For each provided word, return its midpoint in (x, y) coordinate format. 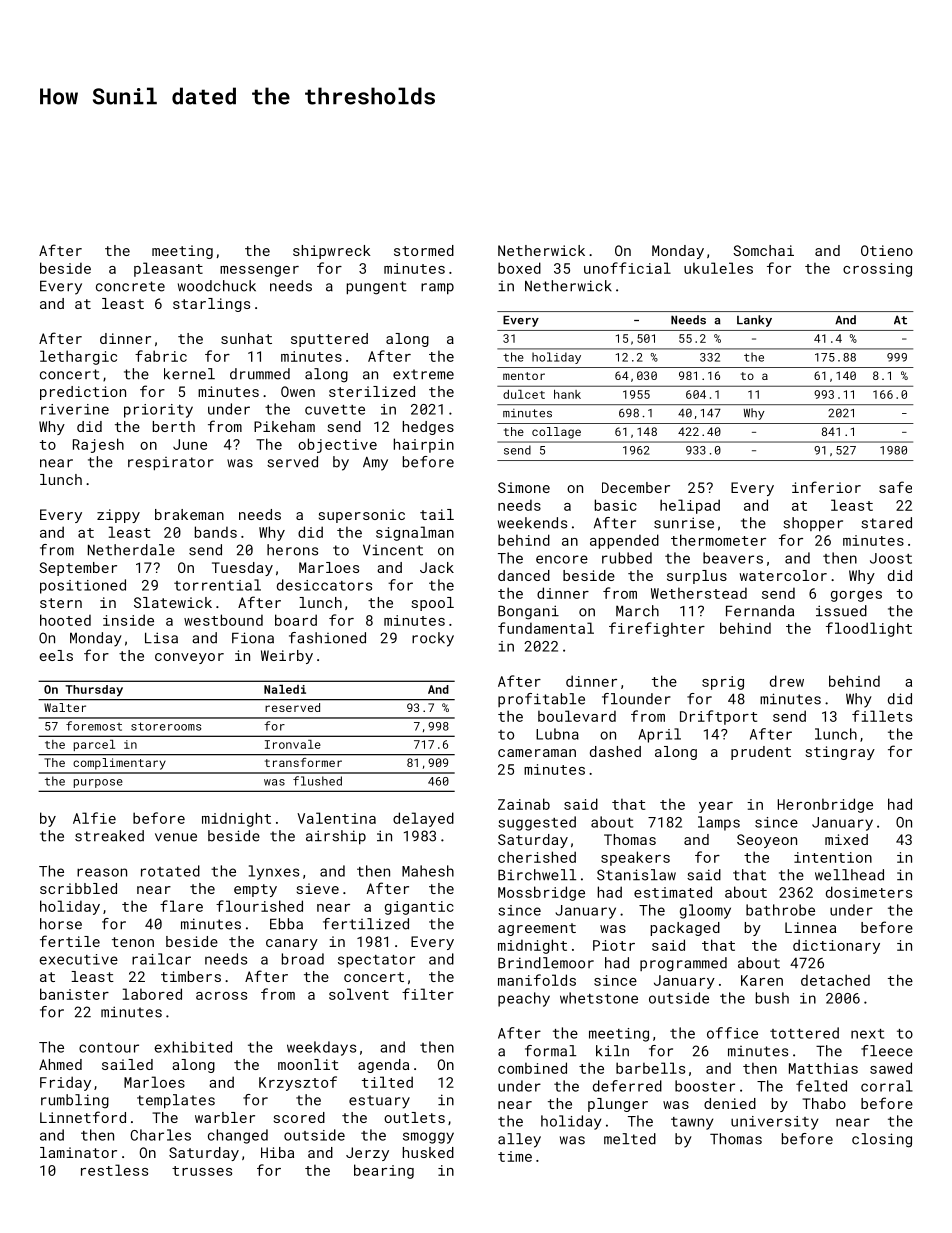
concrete (130, 286)
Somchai (763, 250)
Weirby (287, 657)
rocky (433, 639)
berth (174, 426)
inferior (826, 487)
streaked (109, 836)
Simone (524, 487)
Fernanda (760, 611)
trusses (202, 1171)
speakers (635, 858)
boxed (519, 268)
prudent (761, 753)
